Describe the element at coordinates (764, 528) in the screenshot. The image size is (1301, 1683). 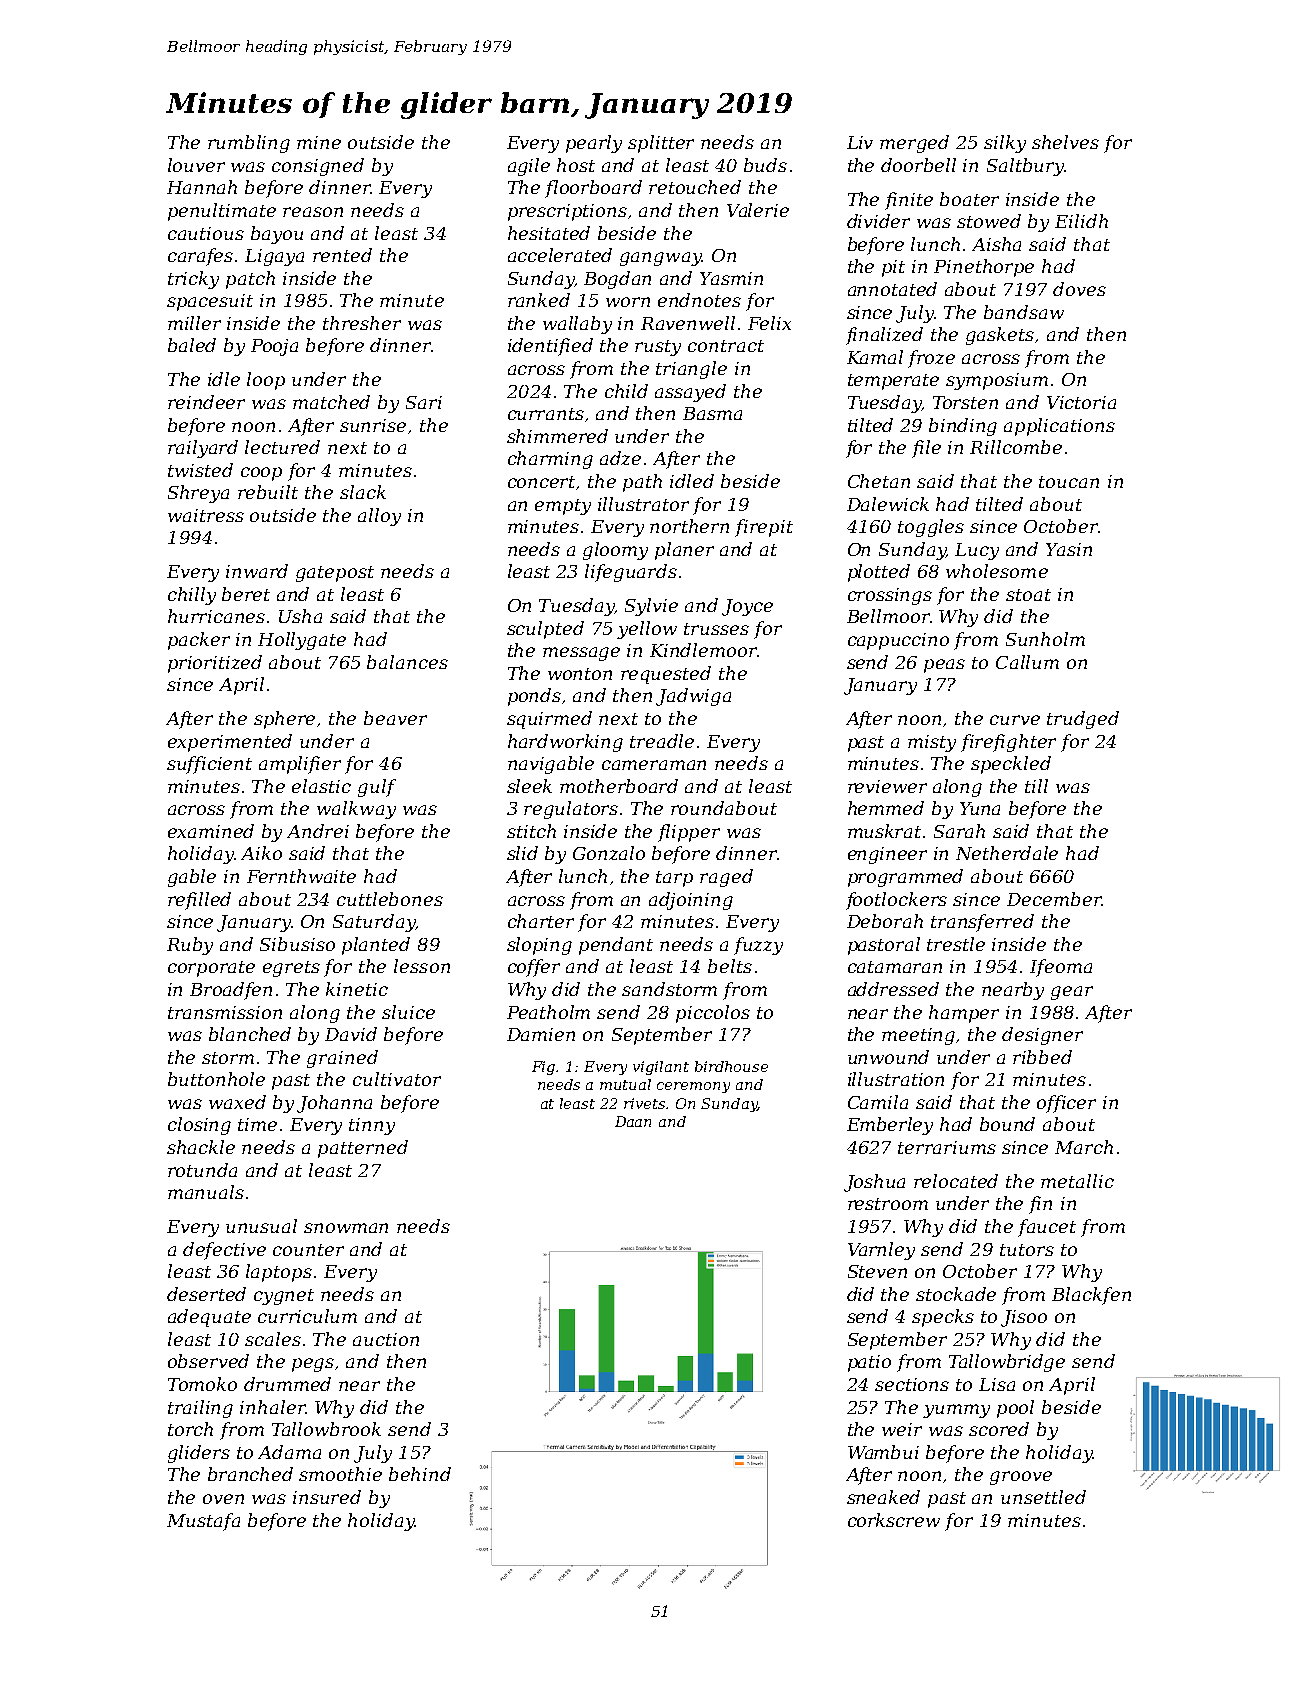
I see `firepit` at that location.
